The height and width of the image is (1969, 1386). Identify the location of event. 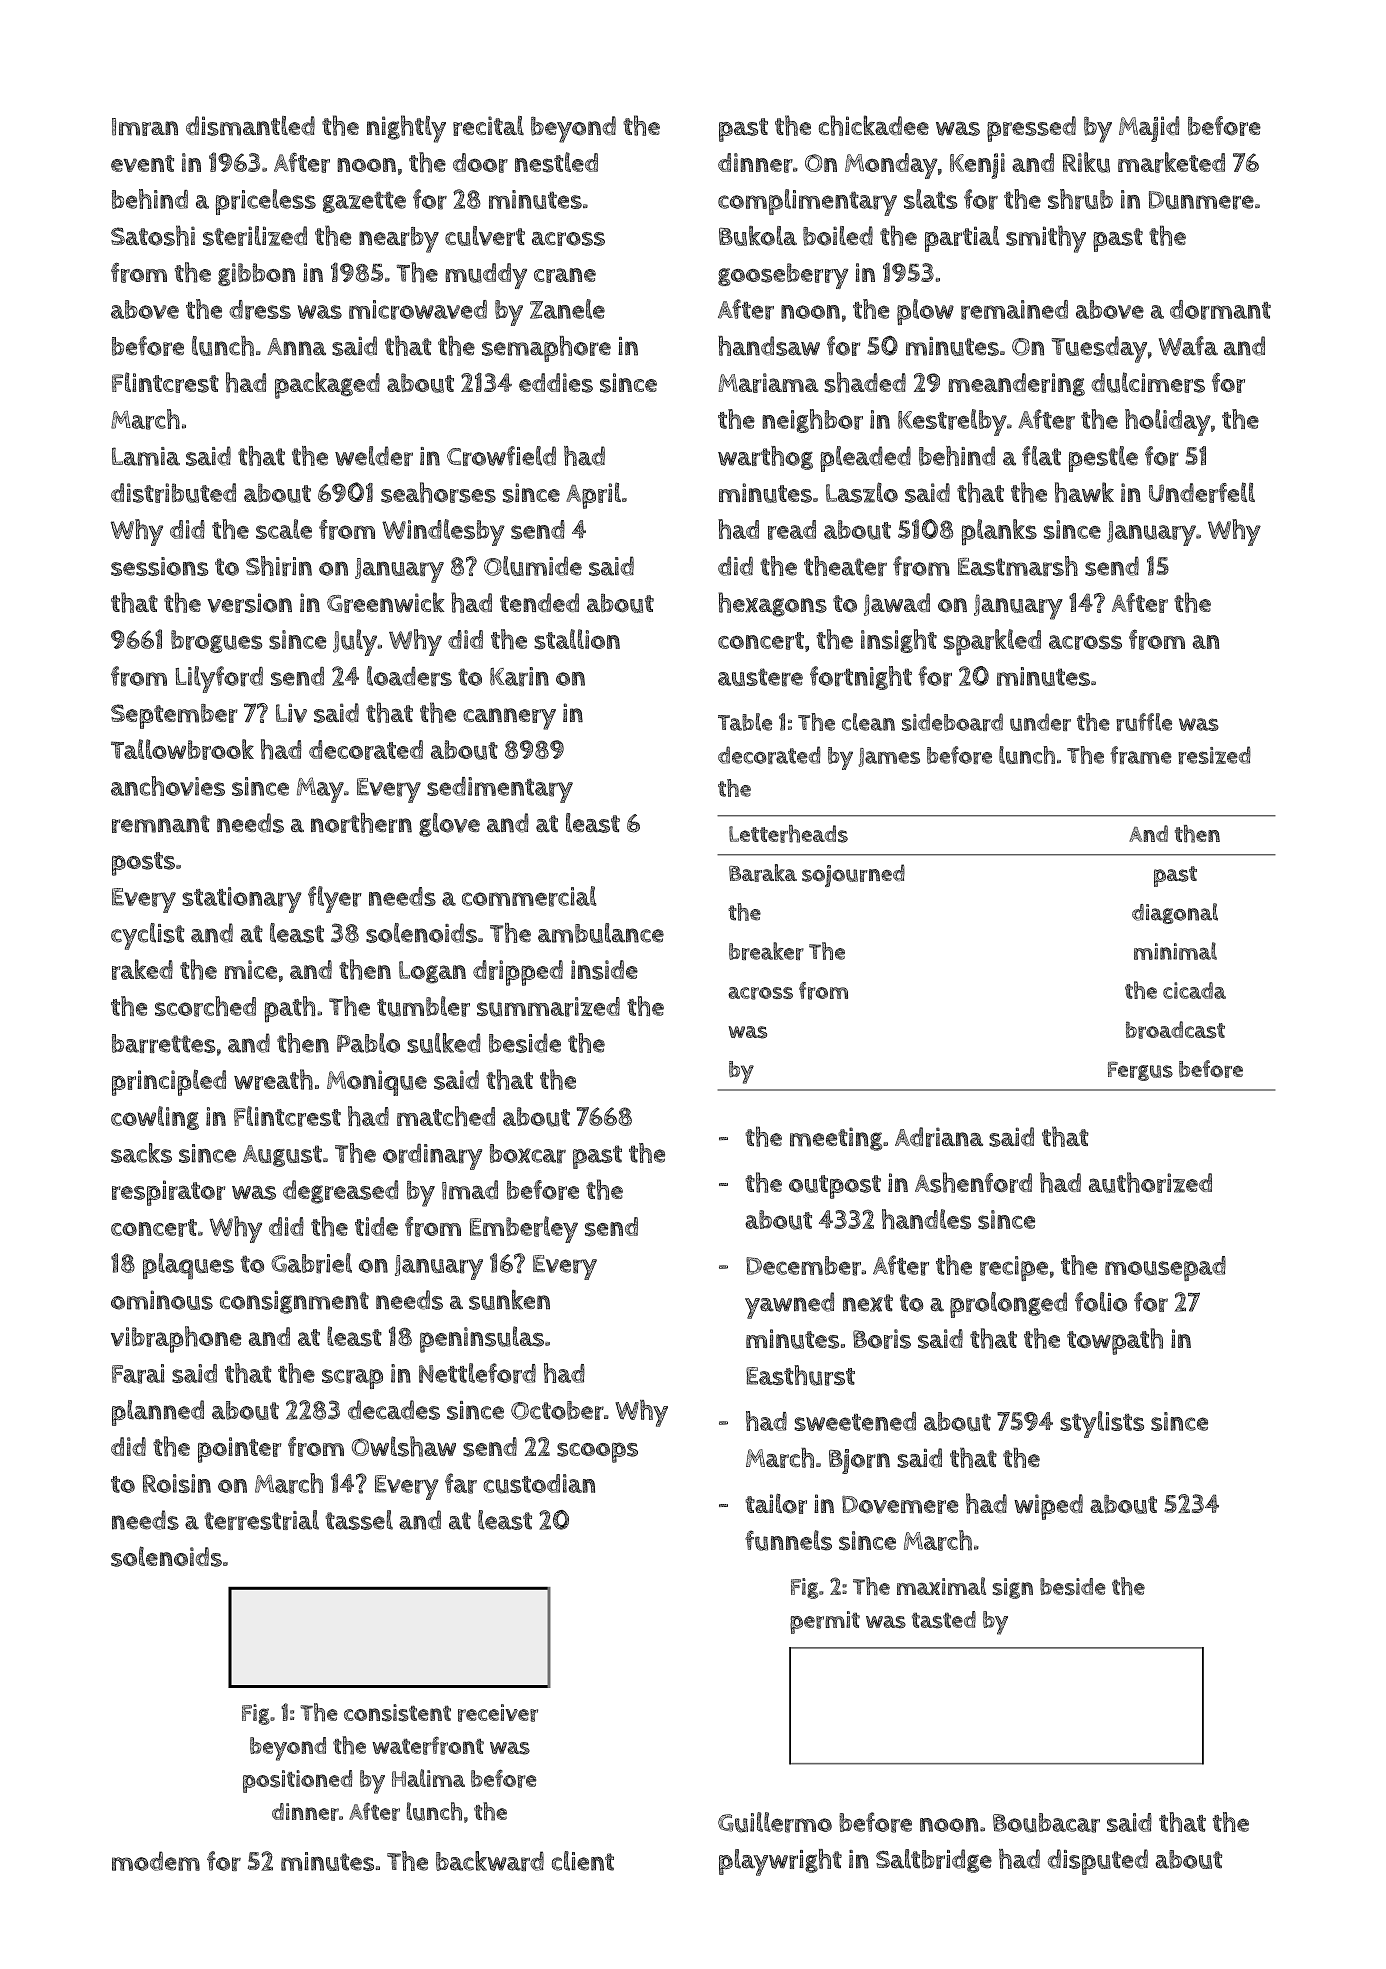
(142, 163).
